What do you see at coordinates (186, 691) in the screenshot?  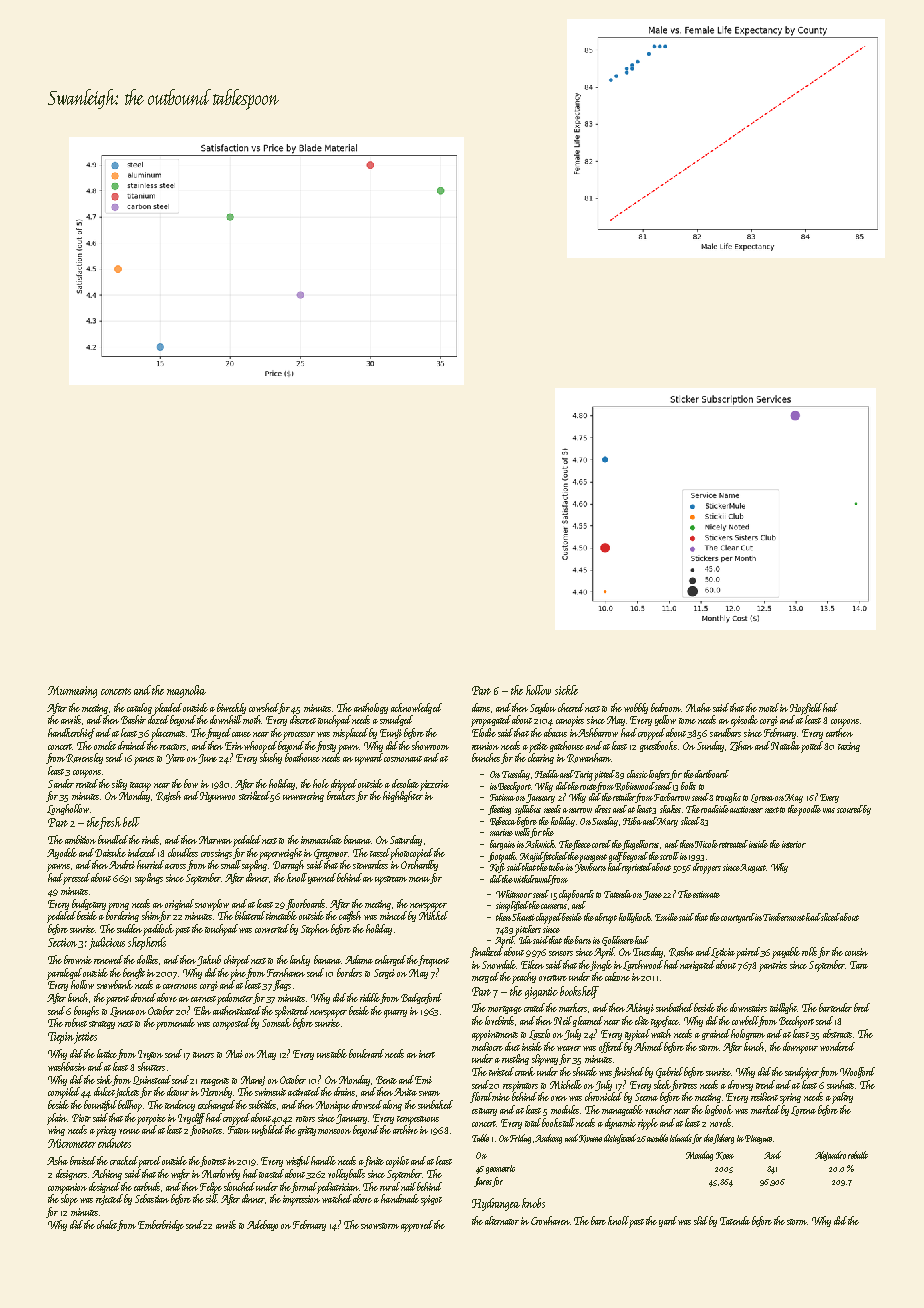 I see `magnolia` at bounding box center [186, 691].
